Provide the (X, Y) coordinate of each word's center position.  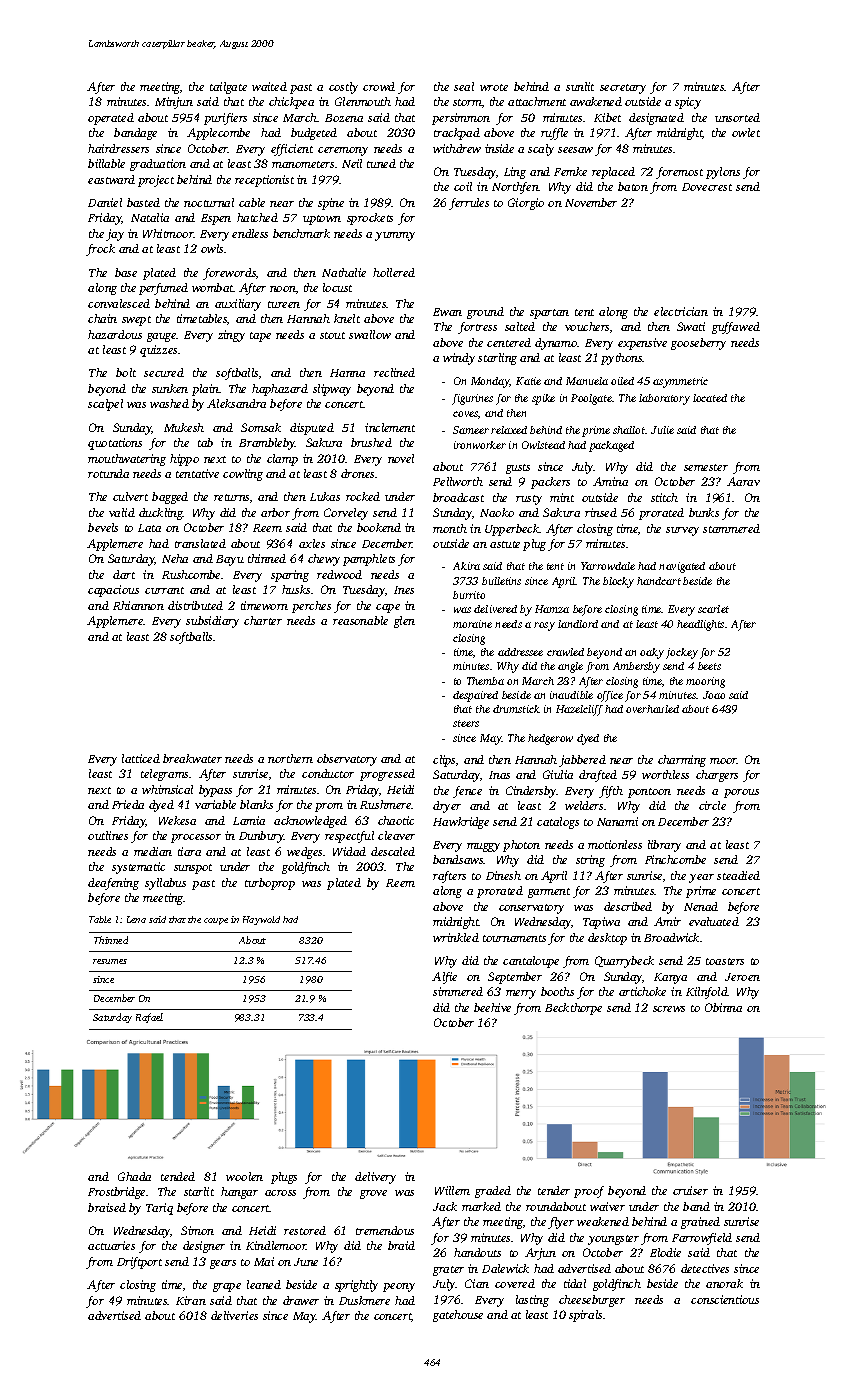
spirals (585, 1316)
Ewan (447, 312)
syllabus (165, 884)
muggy (483, 847)
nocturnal (209, 202)
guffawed (736, 328)
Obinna (723, 1007)
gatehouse (458, 1316)
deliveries (234, 1315)
